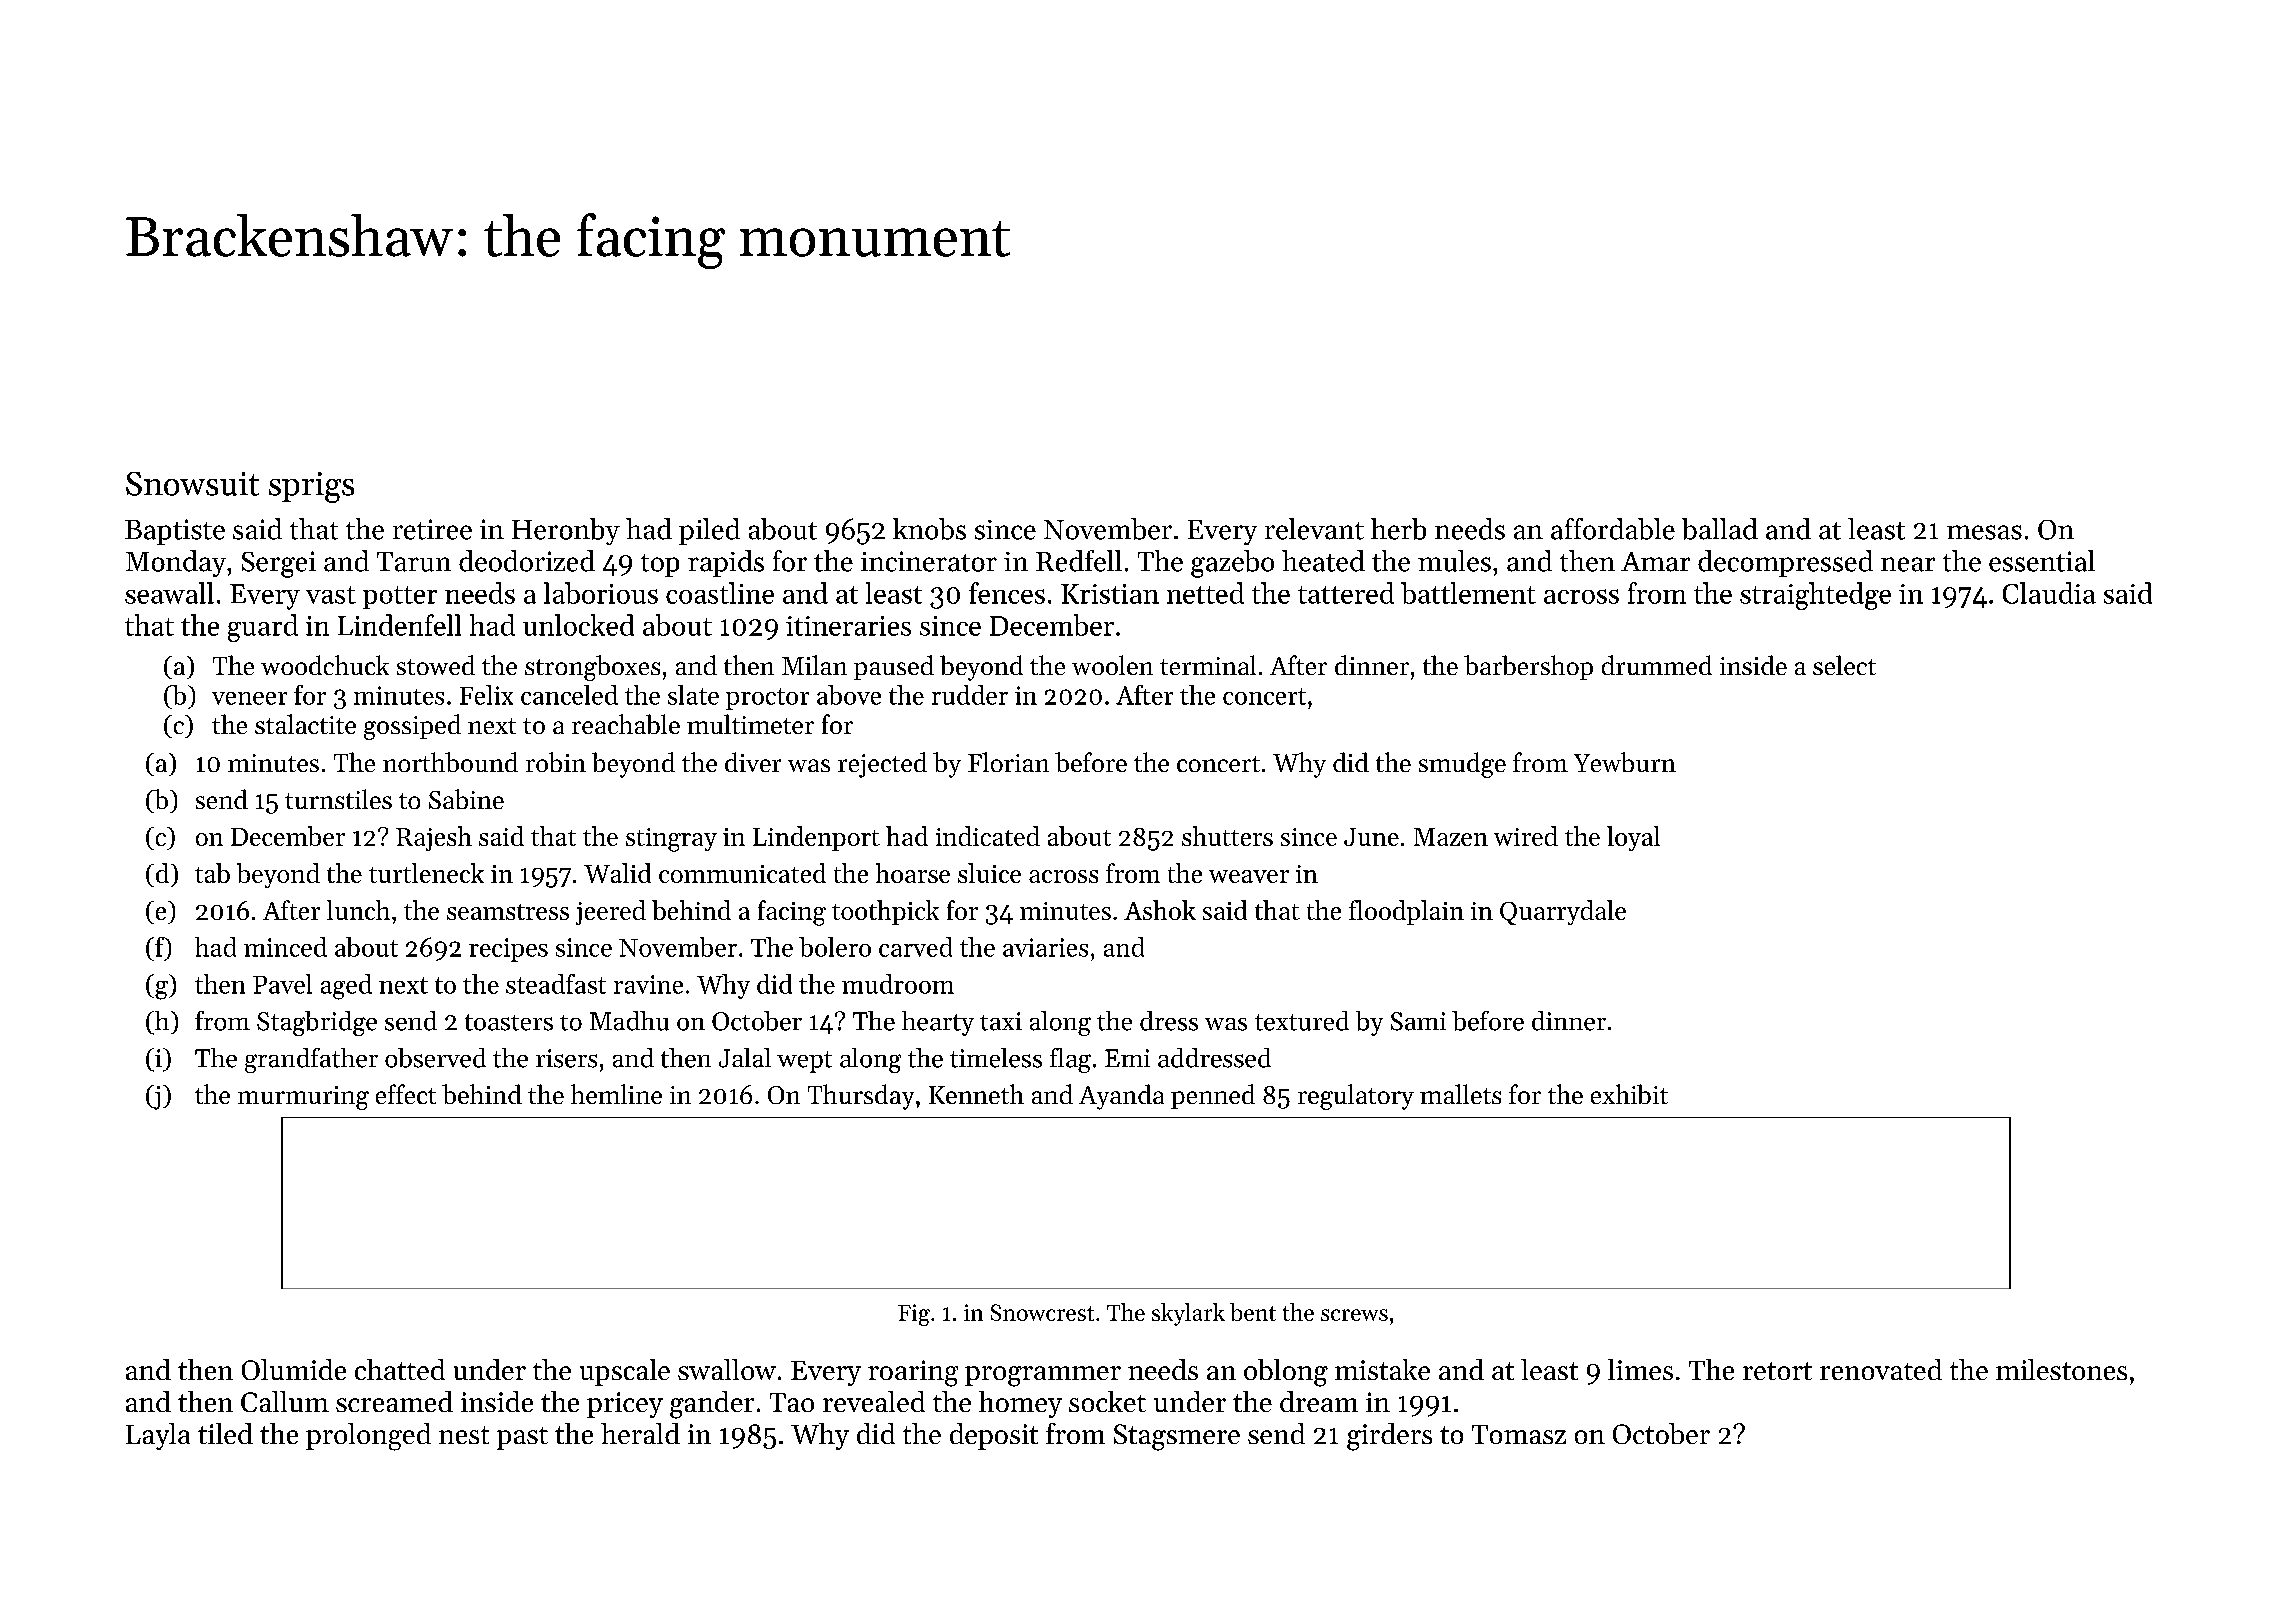 This document has height=1620, width=2292. I want to click on mesas, so click(1984, 532).
